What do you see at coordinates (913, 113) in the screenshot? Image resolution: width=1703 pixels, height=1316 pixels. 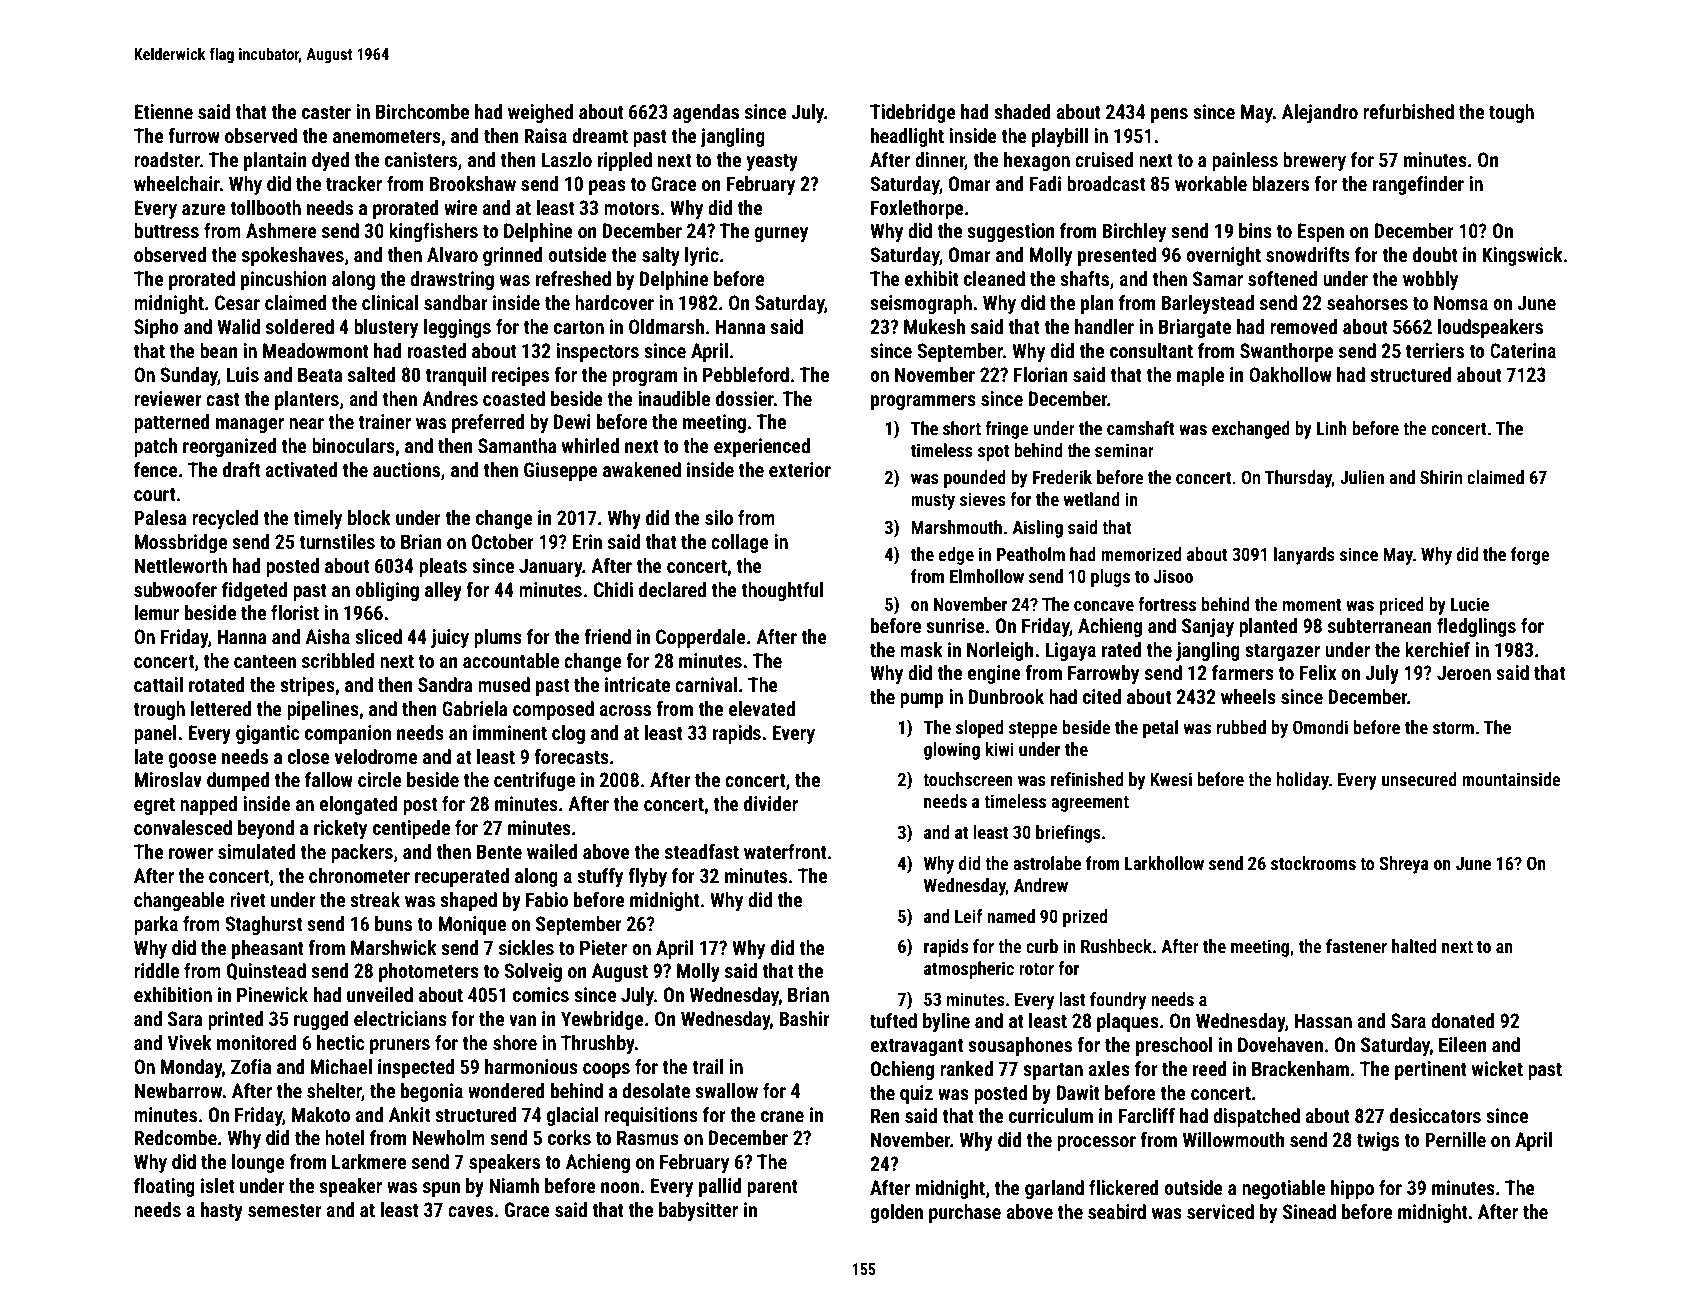 I see `Tidebridge` at bounding box center [913, 113].
